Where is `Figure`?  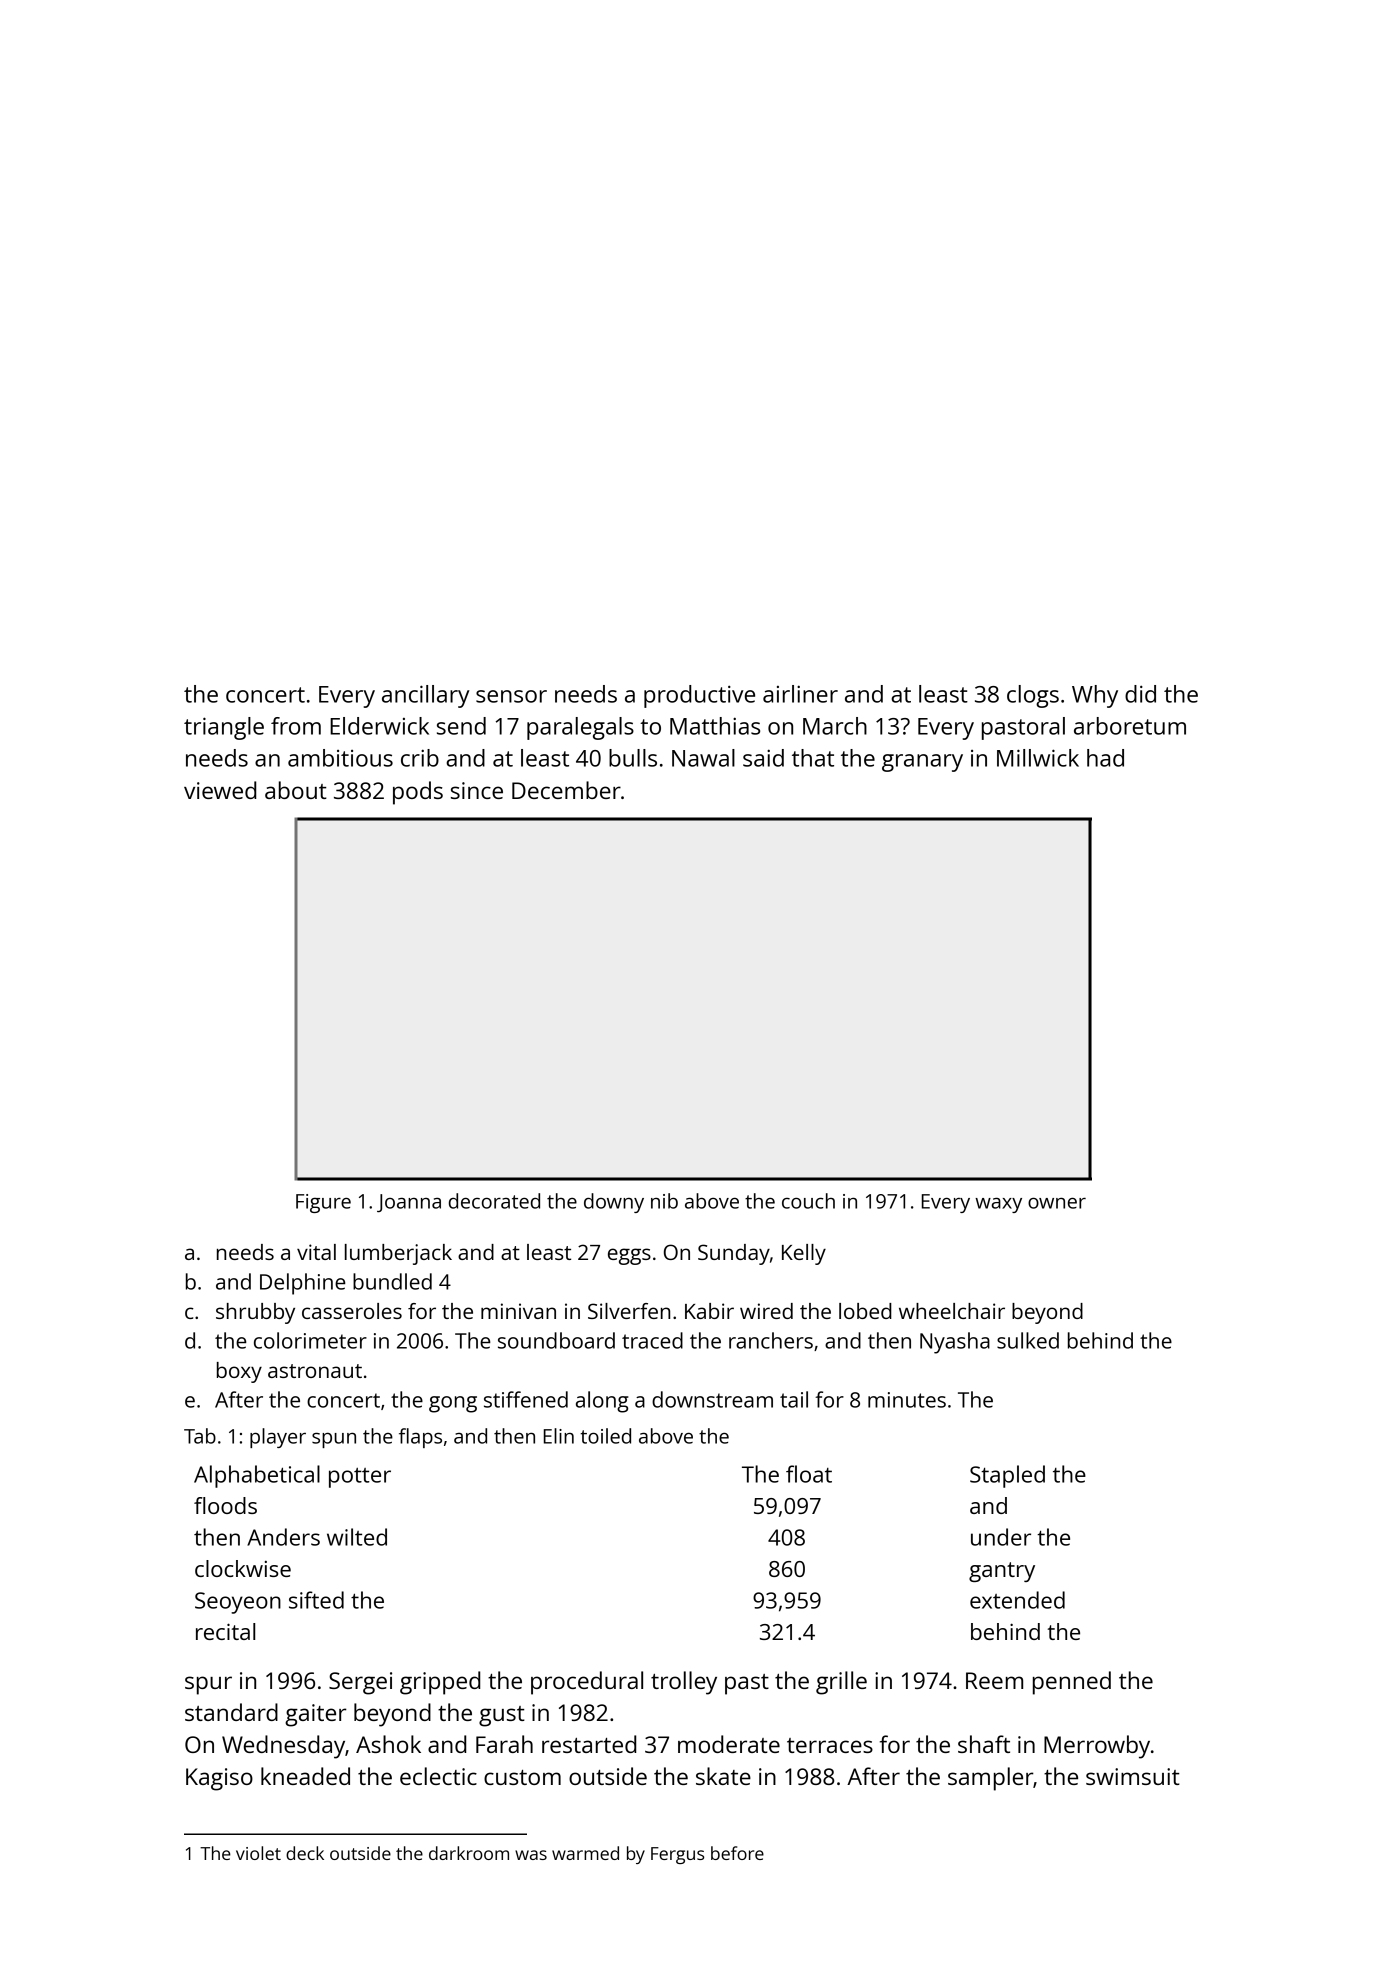
Figure is located at coordinates (323, 1203).
